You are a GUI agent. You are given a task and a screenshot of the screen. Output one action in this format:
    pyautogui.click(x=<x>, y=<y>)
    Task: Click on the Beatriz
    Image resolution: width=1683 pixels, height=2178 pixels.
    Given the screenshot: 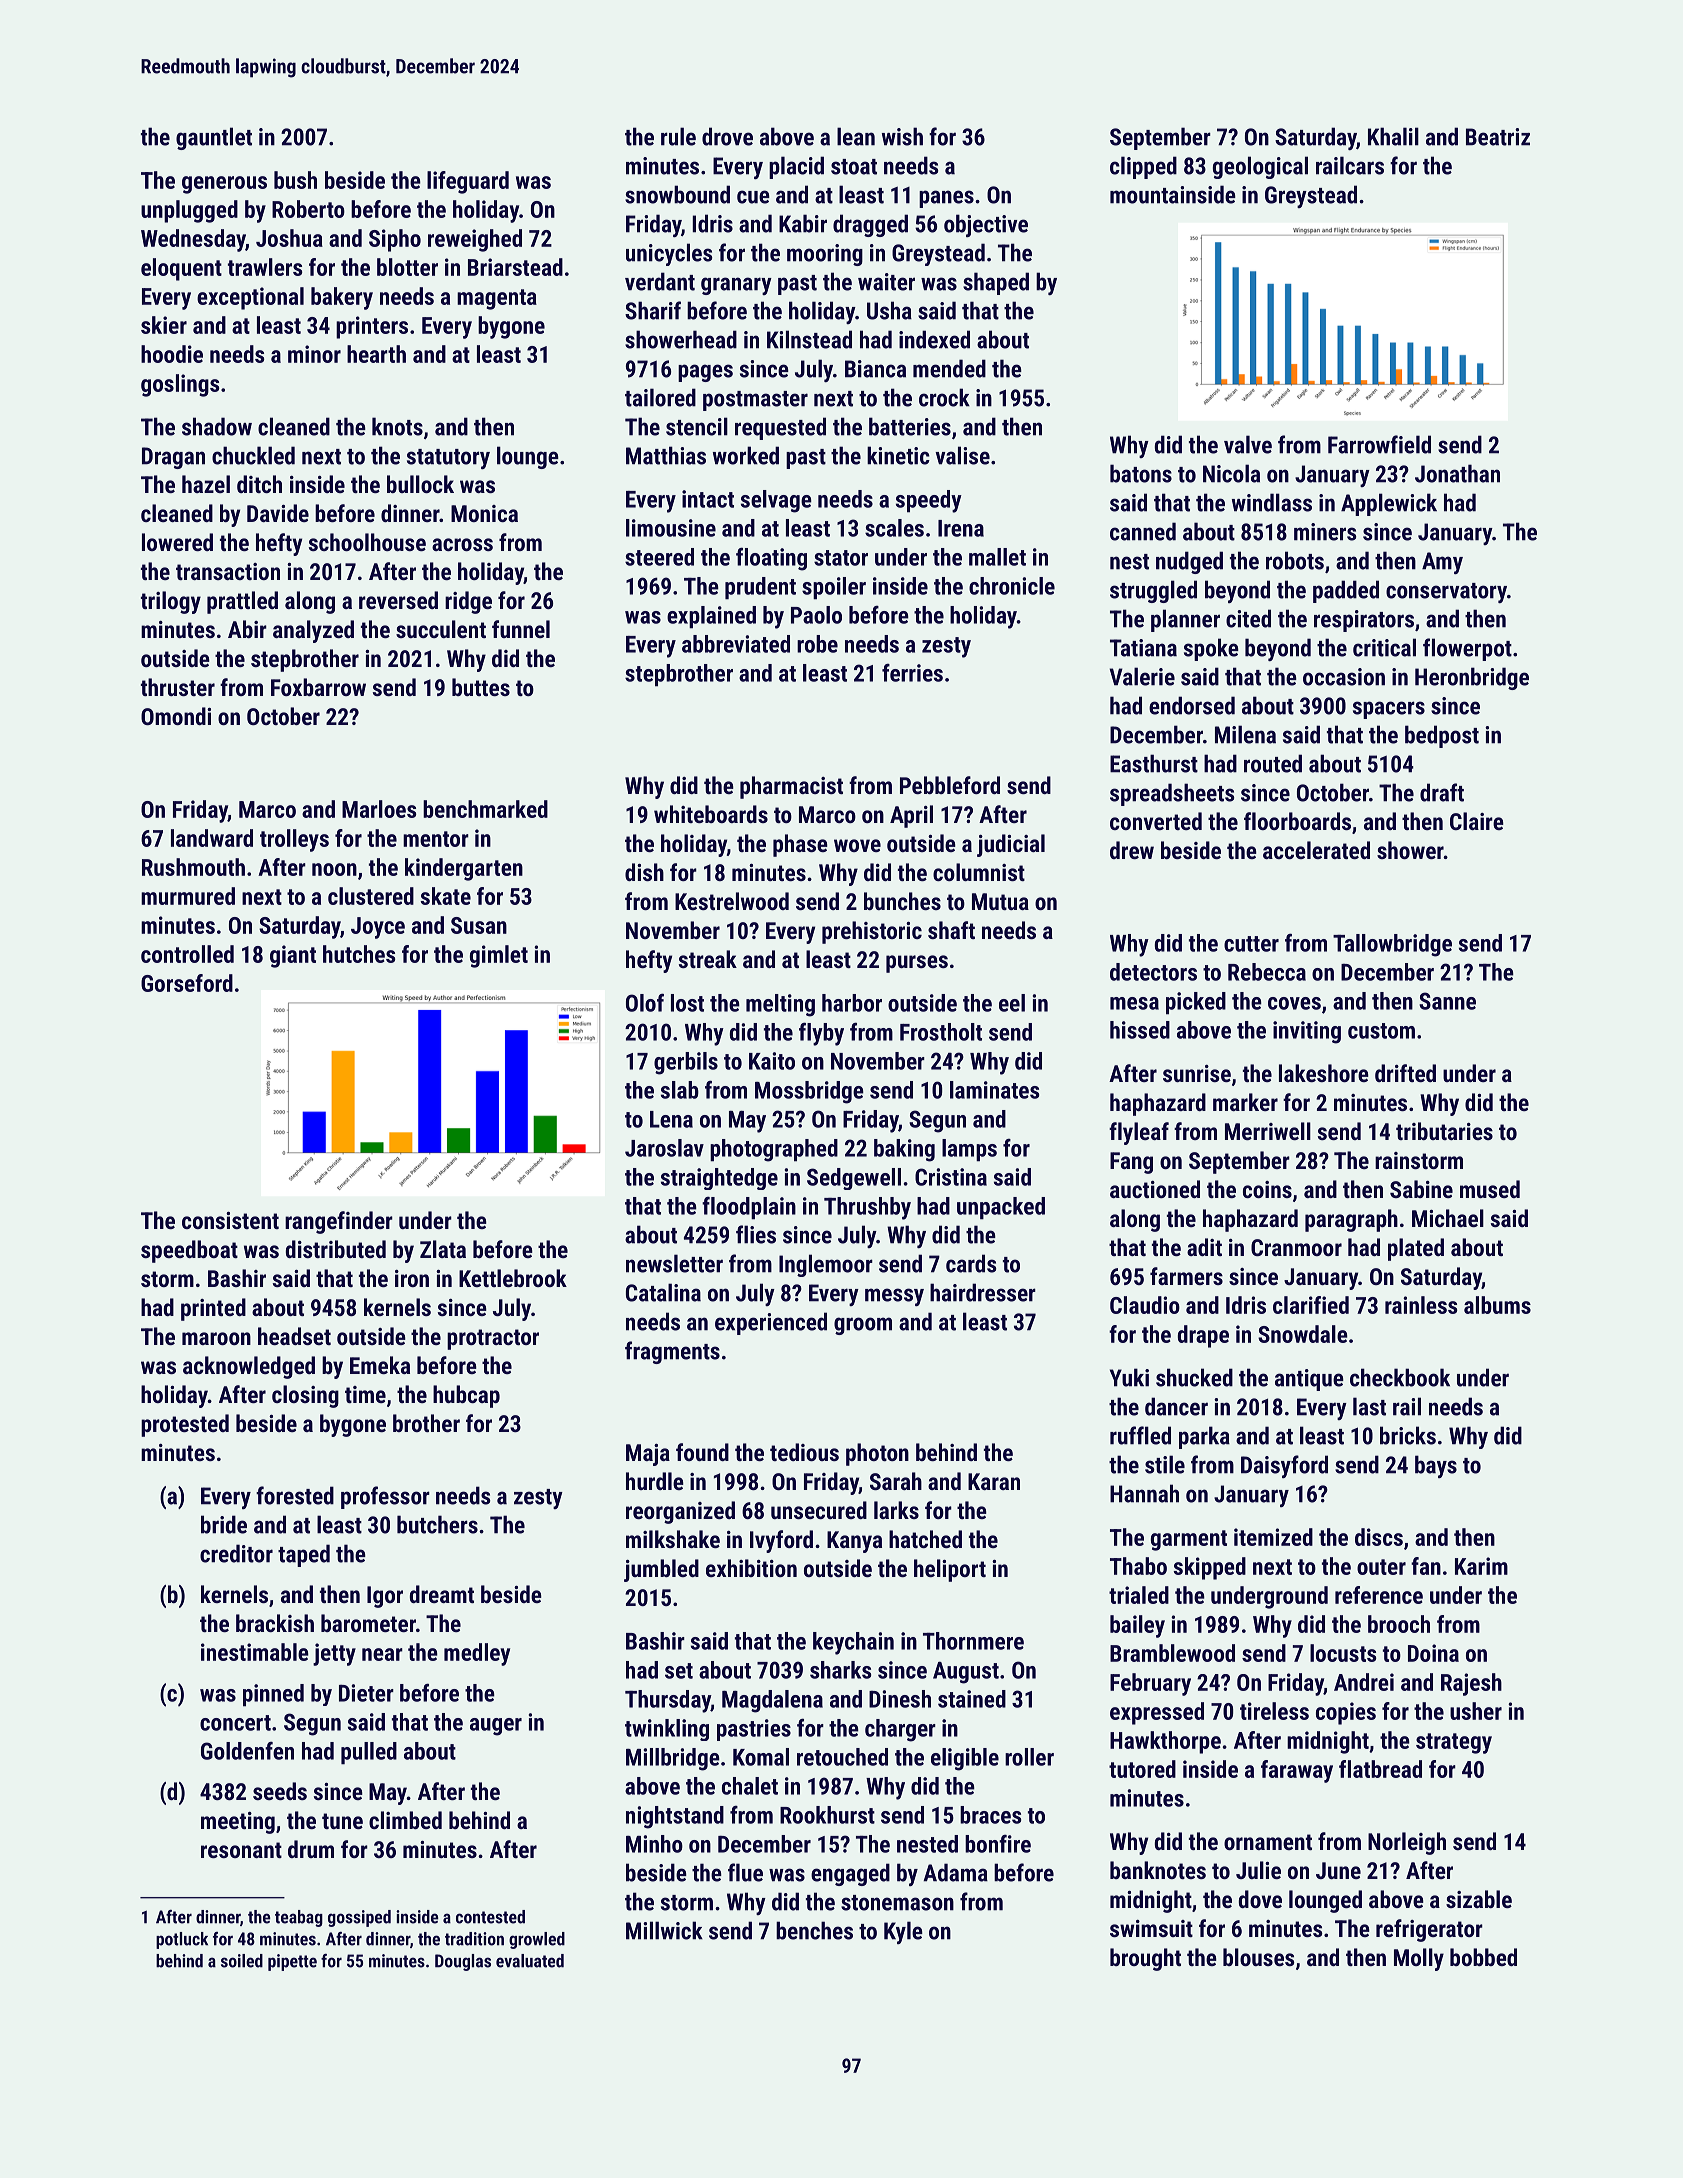 What is the action you would take?
    pyautogui.click(x=1498, y=137)
